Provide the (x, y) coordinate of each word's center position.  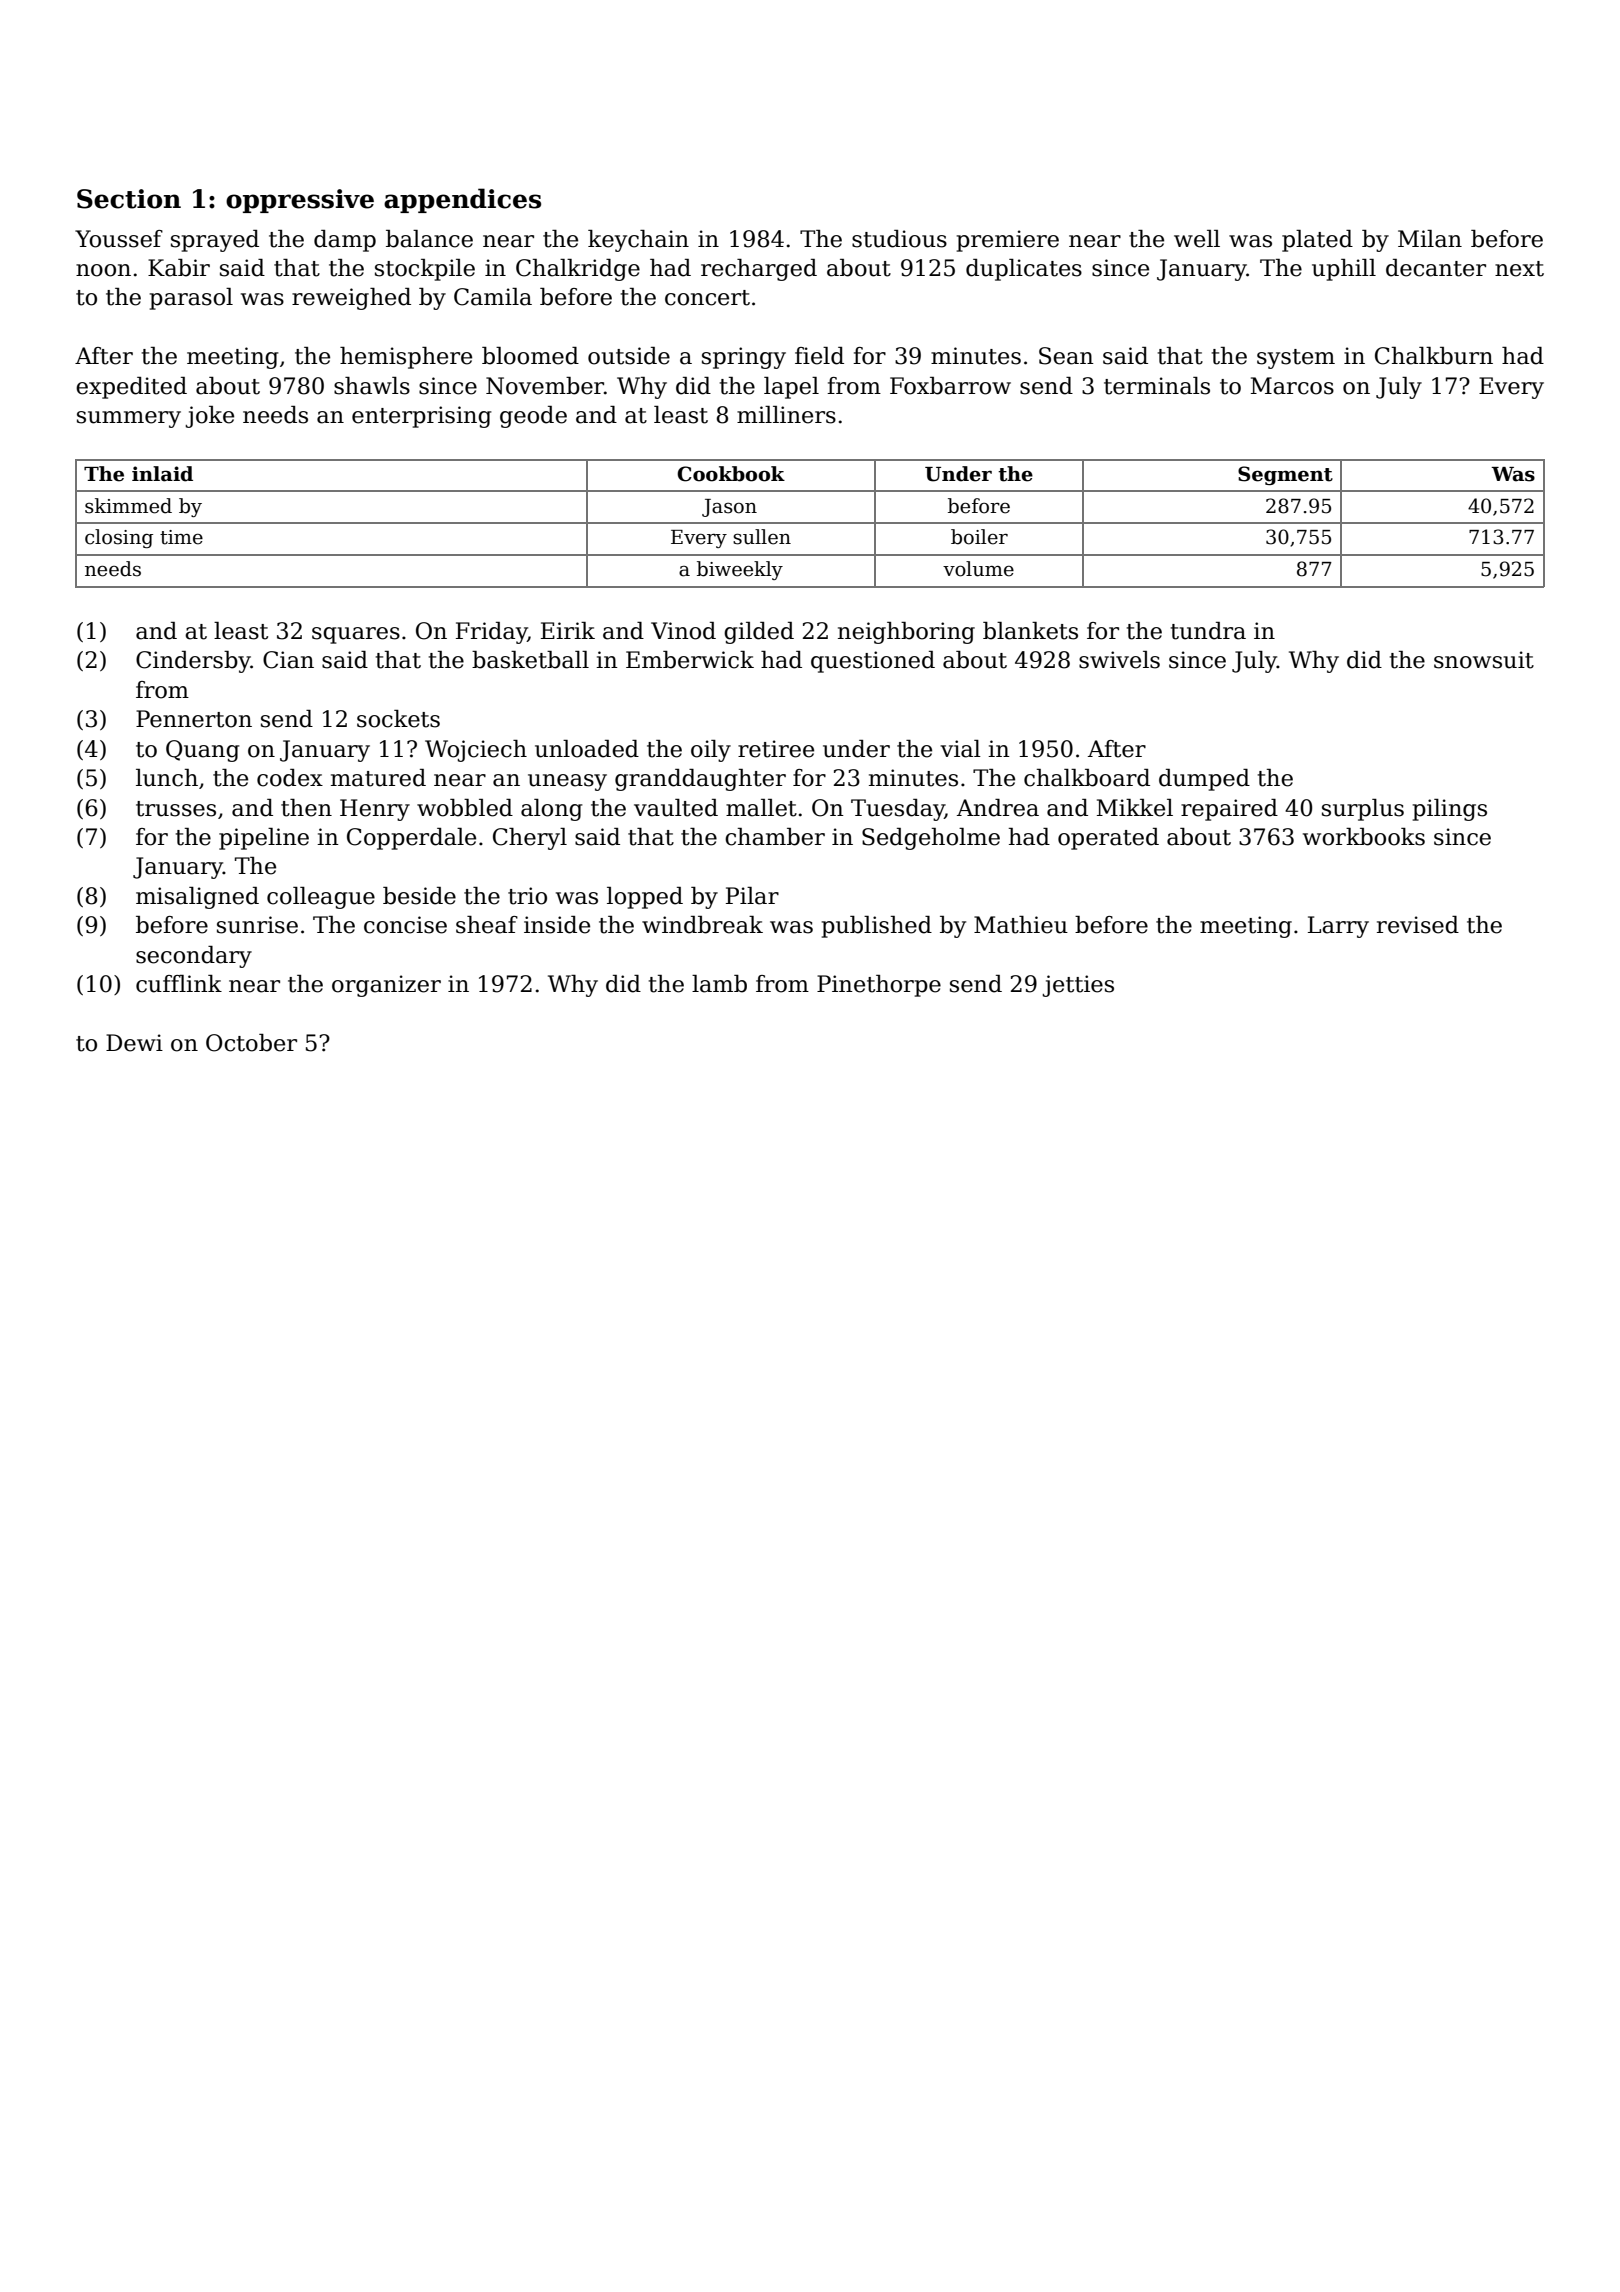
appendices (462, 200)
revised (1418, 925)
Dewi (134, 1043)
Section (129, 199)
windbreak (702, 925)
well (1197, 239)
